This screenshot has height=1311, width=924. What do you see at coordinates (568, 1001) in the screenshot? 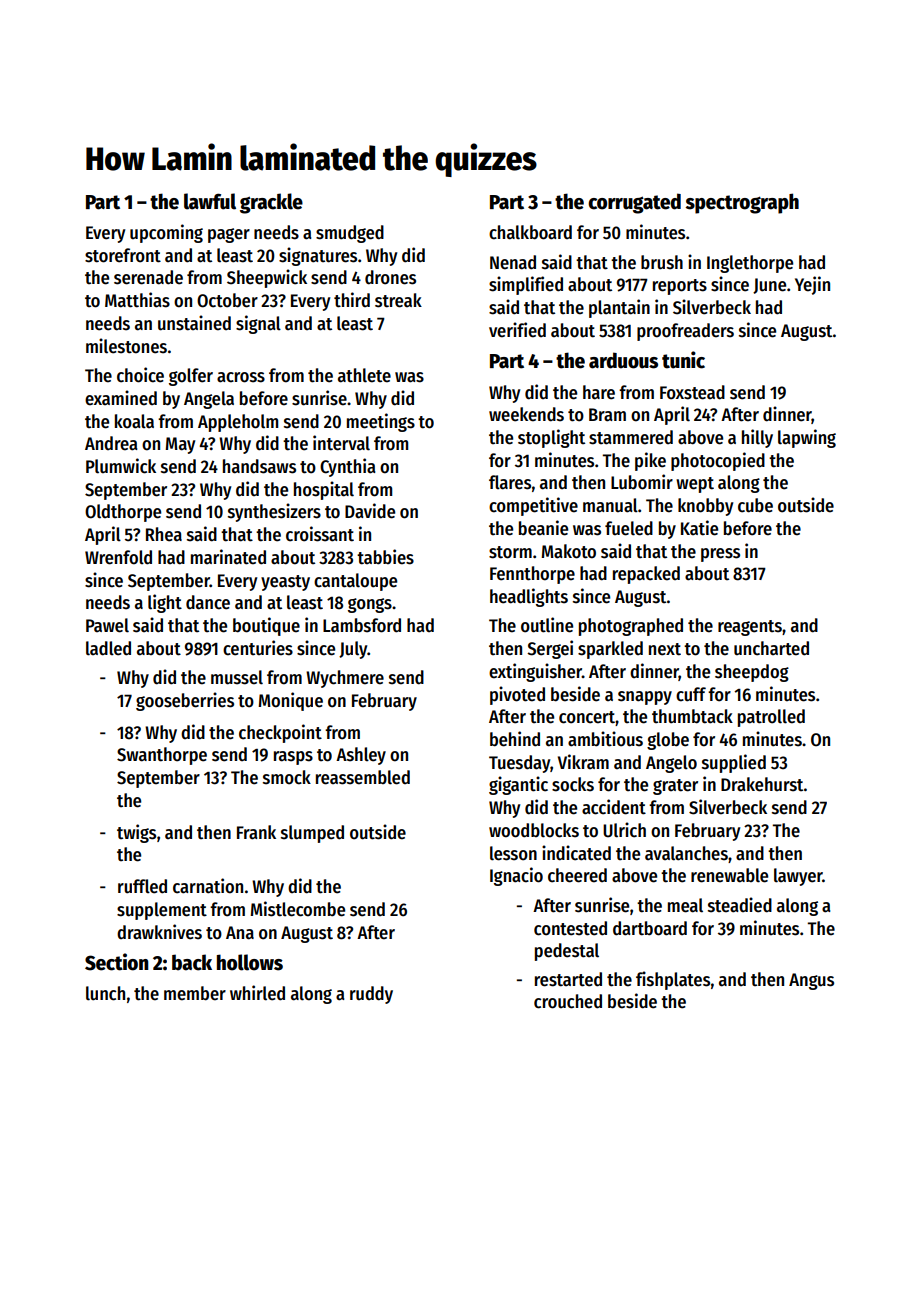
I see `crouched` at bounding box center [568, 1001].
